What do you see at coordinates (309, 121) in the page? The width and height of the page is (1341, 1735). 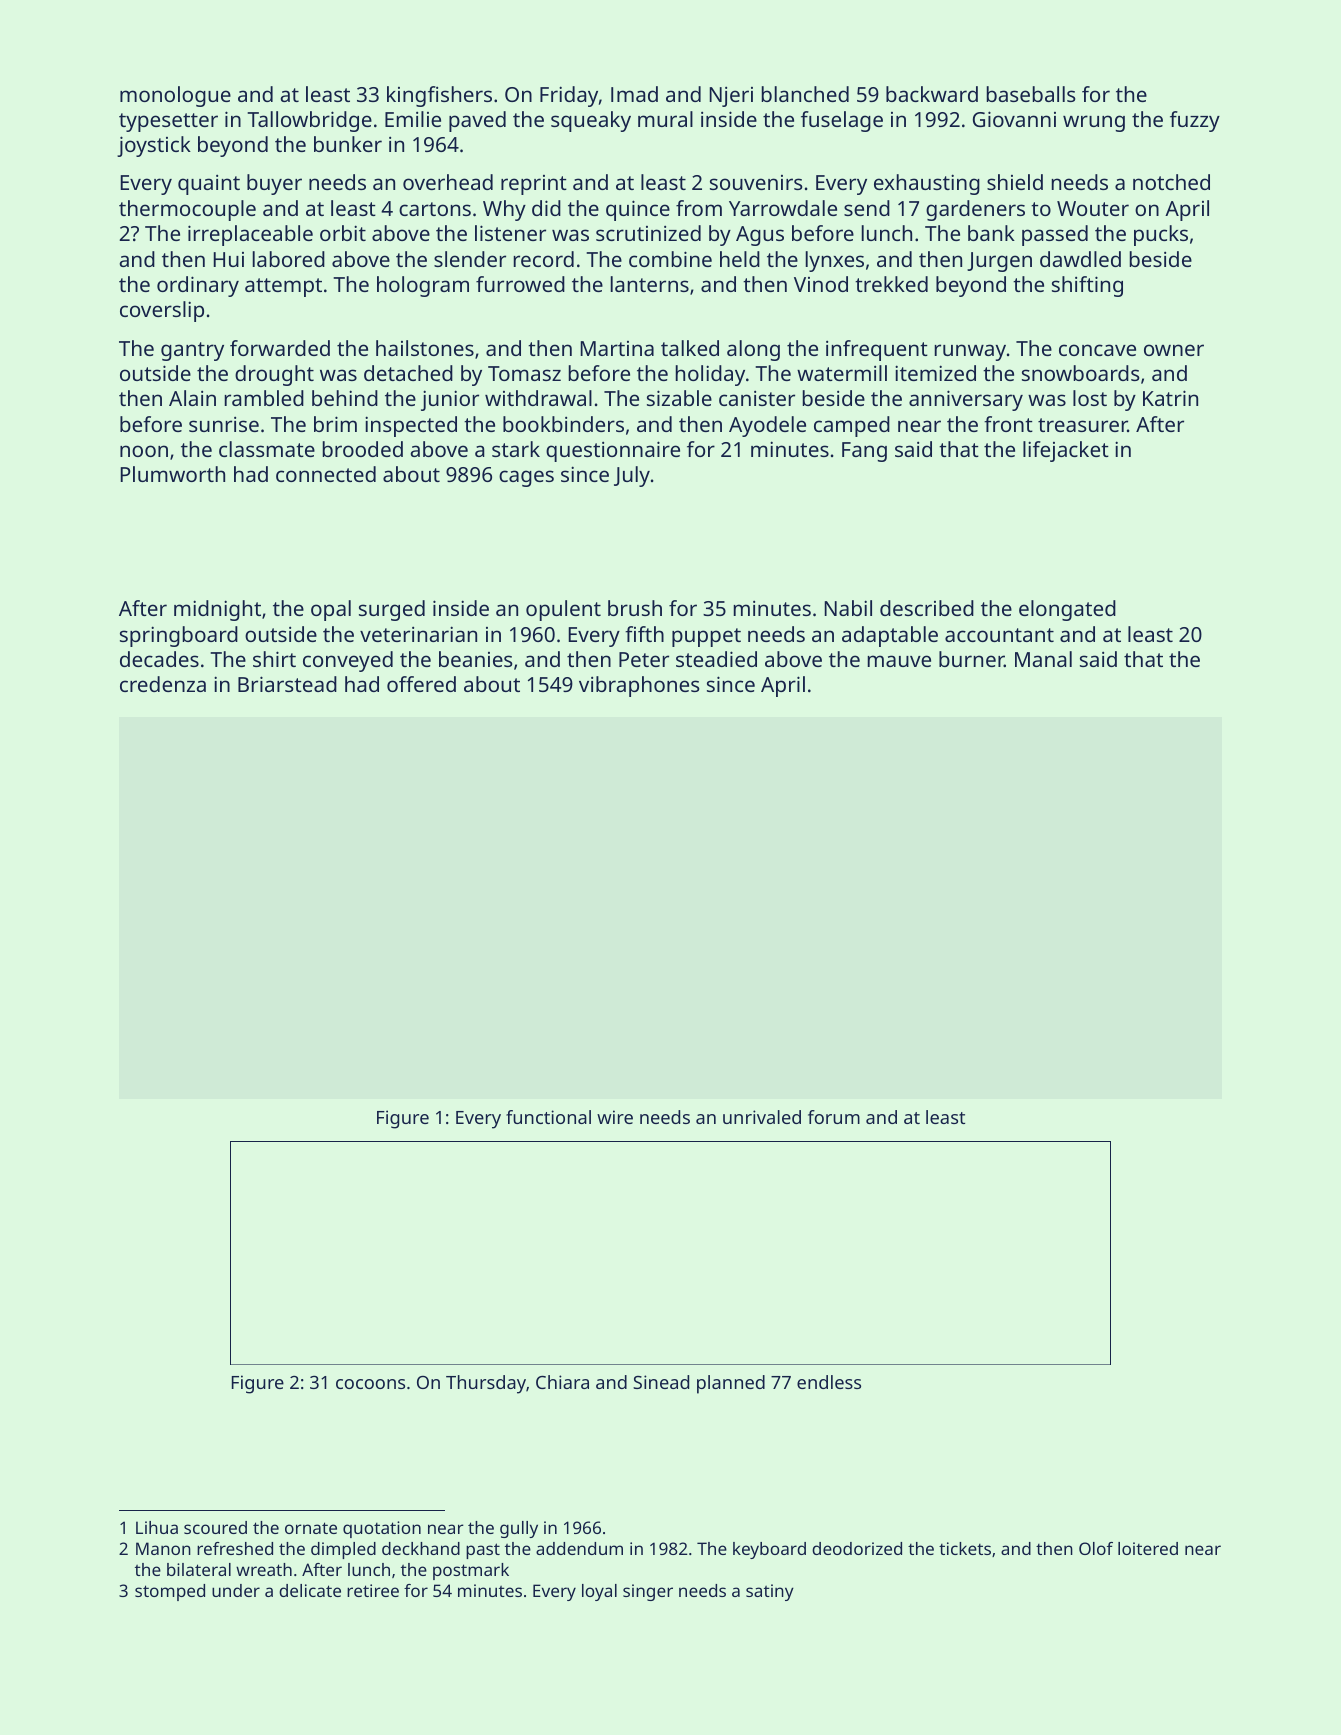 I see `Tallowbridge` at bounding box center [309, 121].
